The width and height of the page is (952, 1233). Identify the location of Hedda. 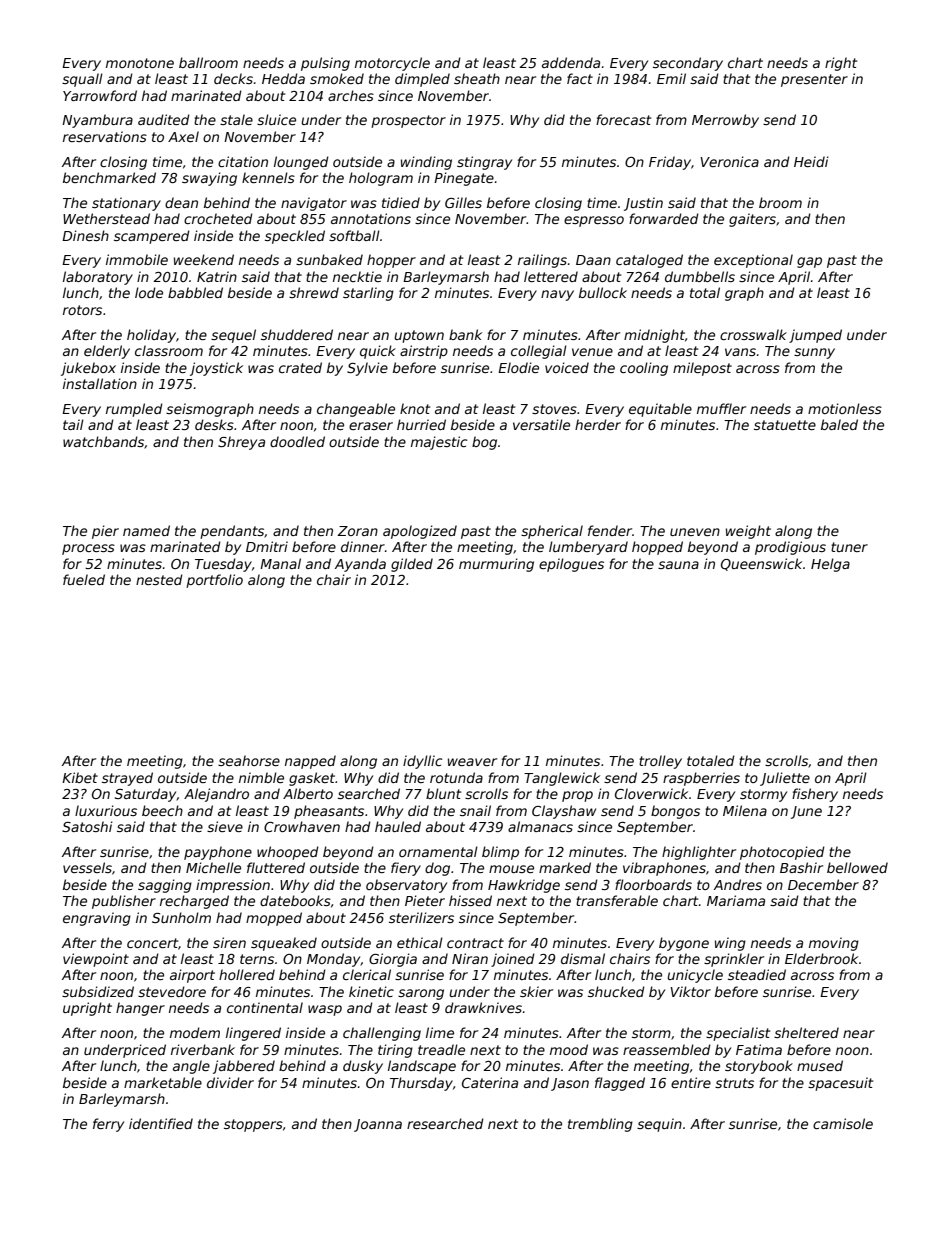
(283, 78).
